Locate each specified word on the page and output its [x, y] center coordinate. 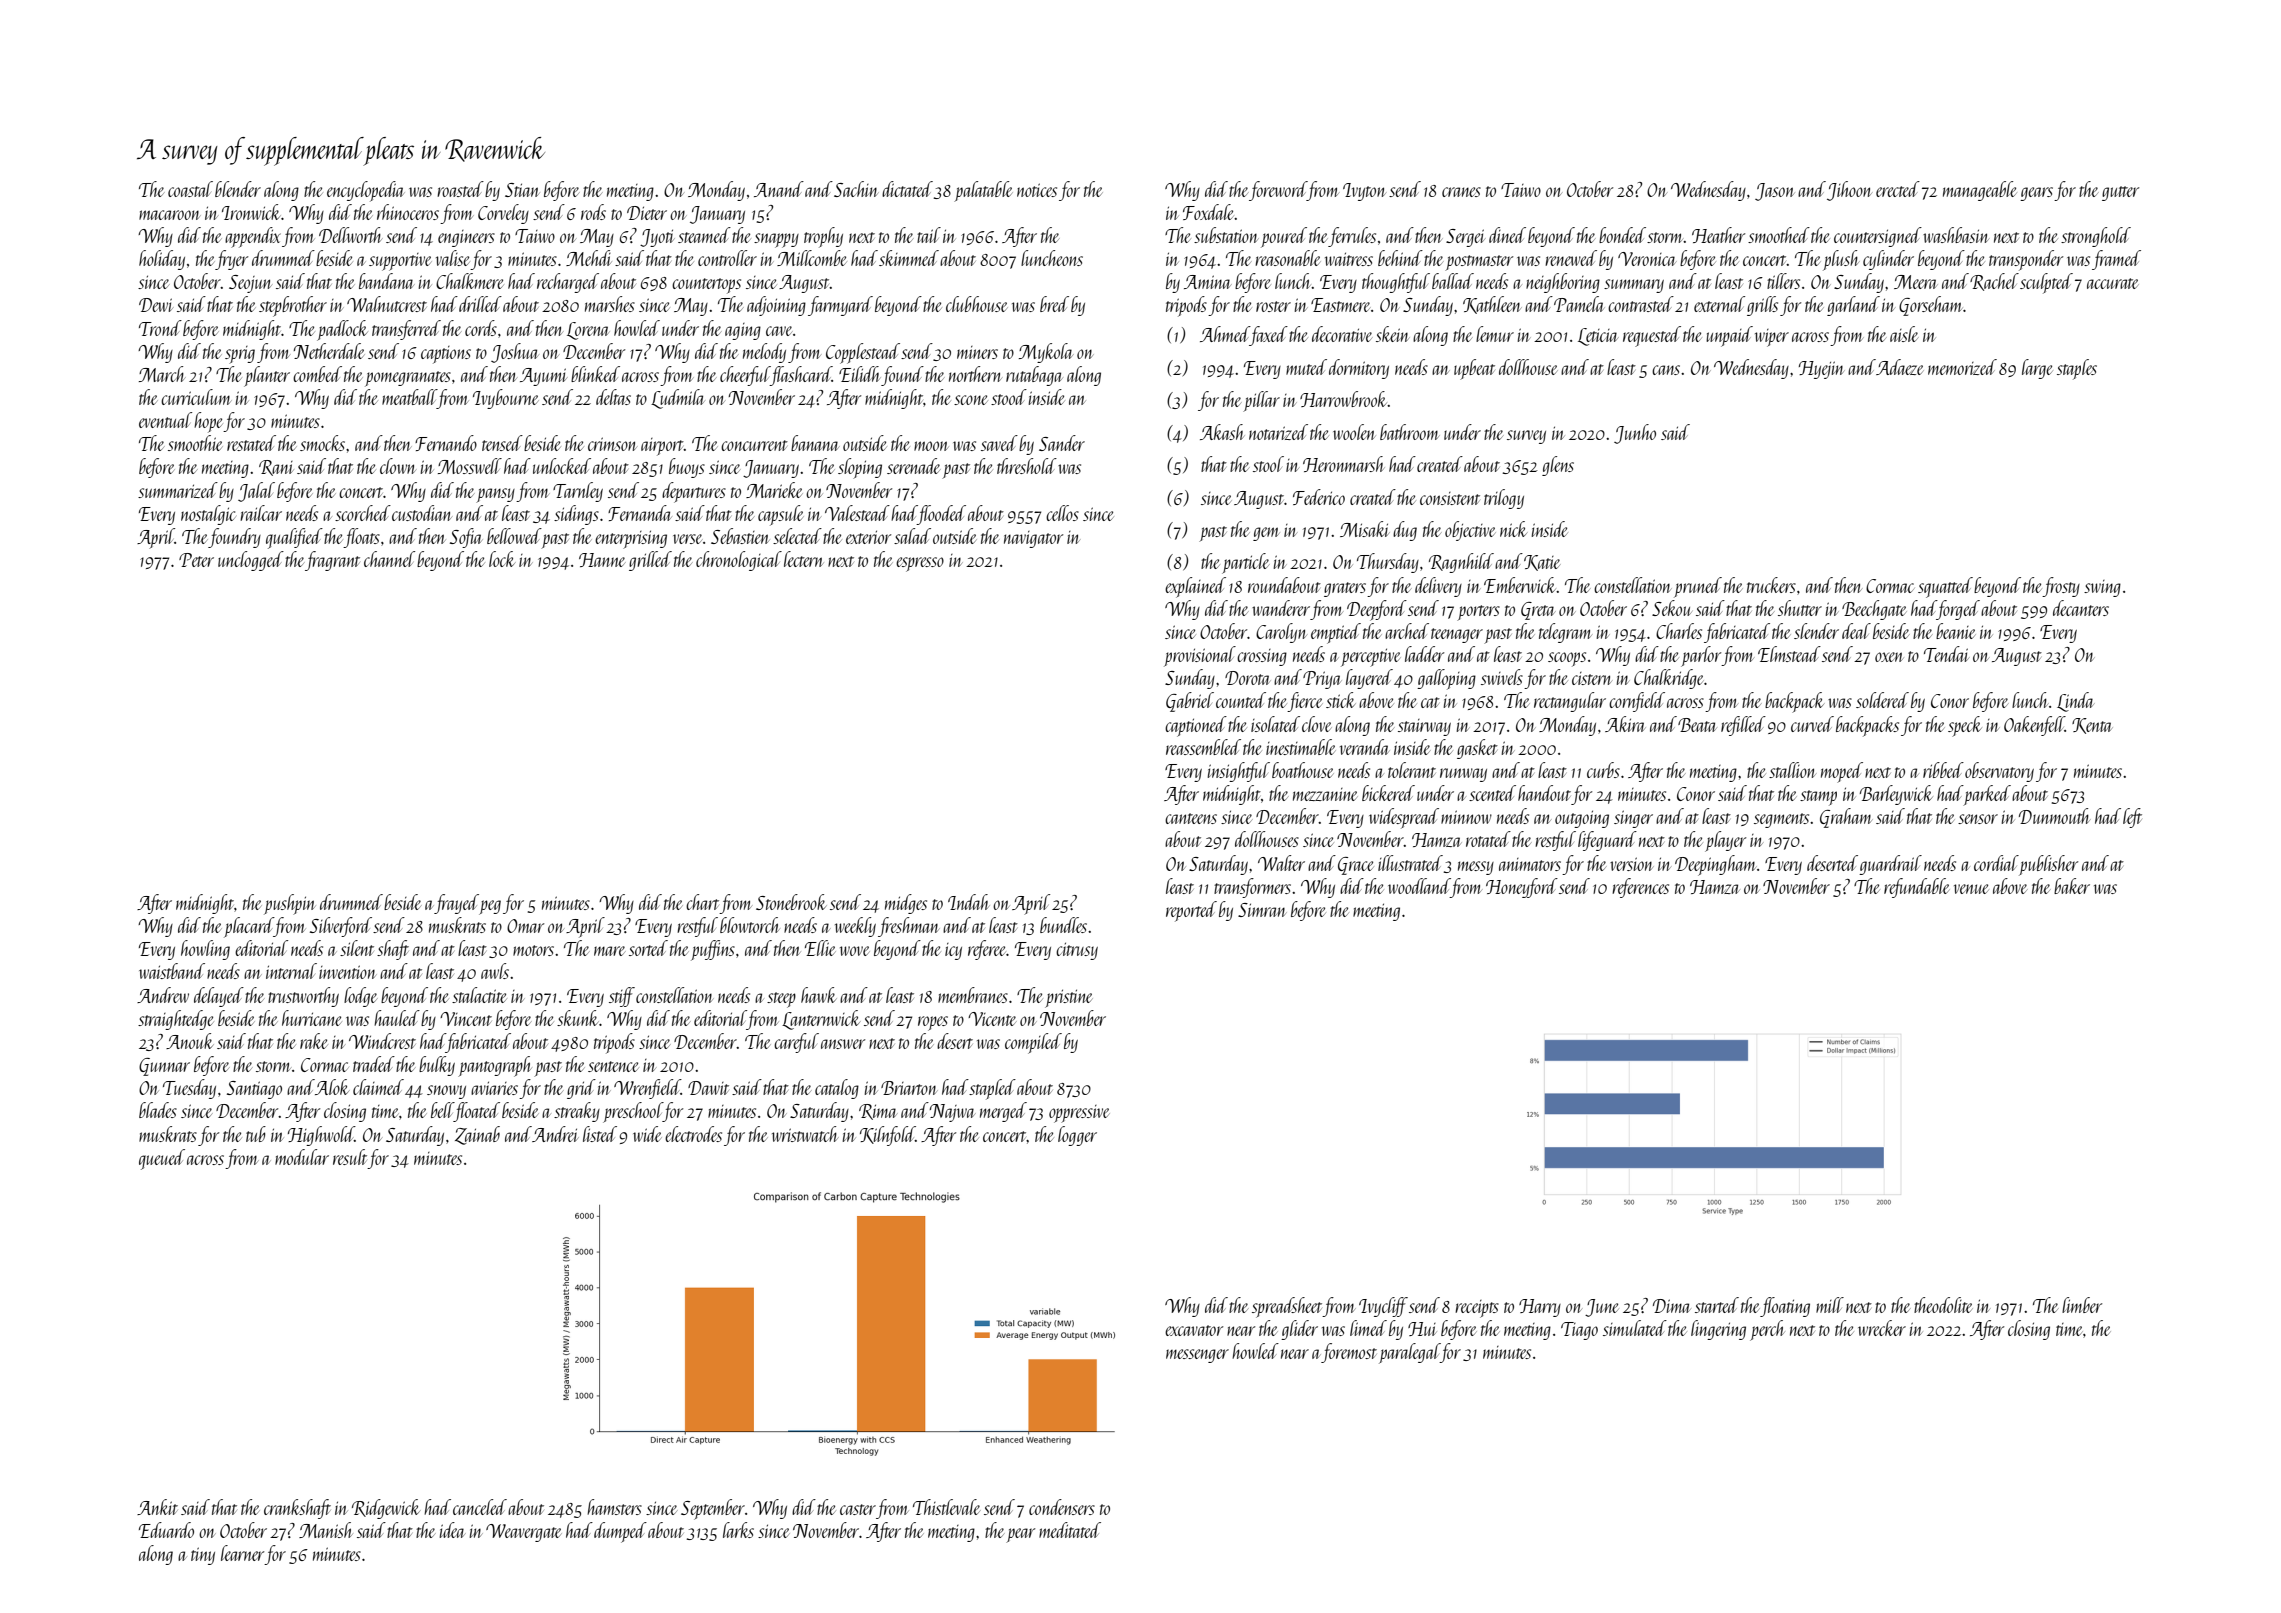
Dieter [647, 213]
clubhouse [977, 304]
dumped [620, 1532]
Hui [1422, 1329]
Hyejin [1822, 370]
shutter [1800, 608]
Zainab [477, 1135]
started [1717, 1305]
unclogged [251, 561]
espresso [920, 564]
